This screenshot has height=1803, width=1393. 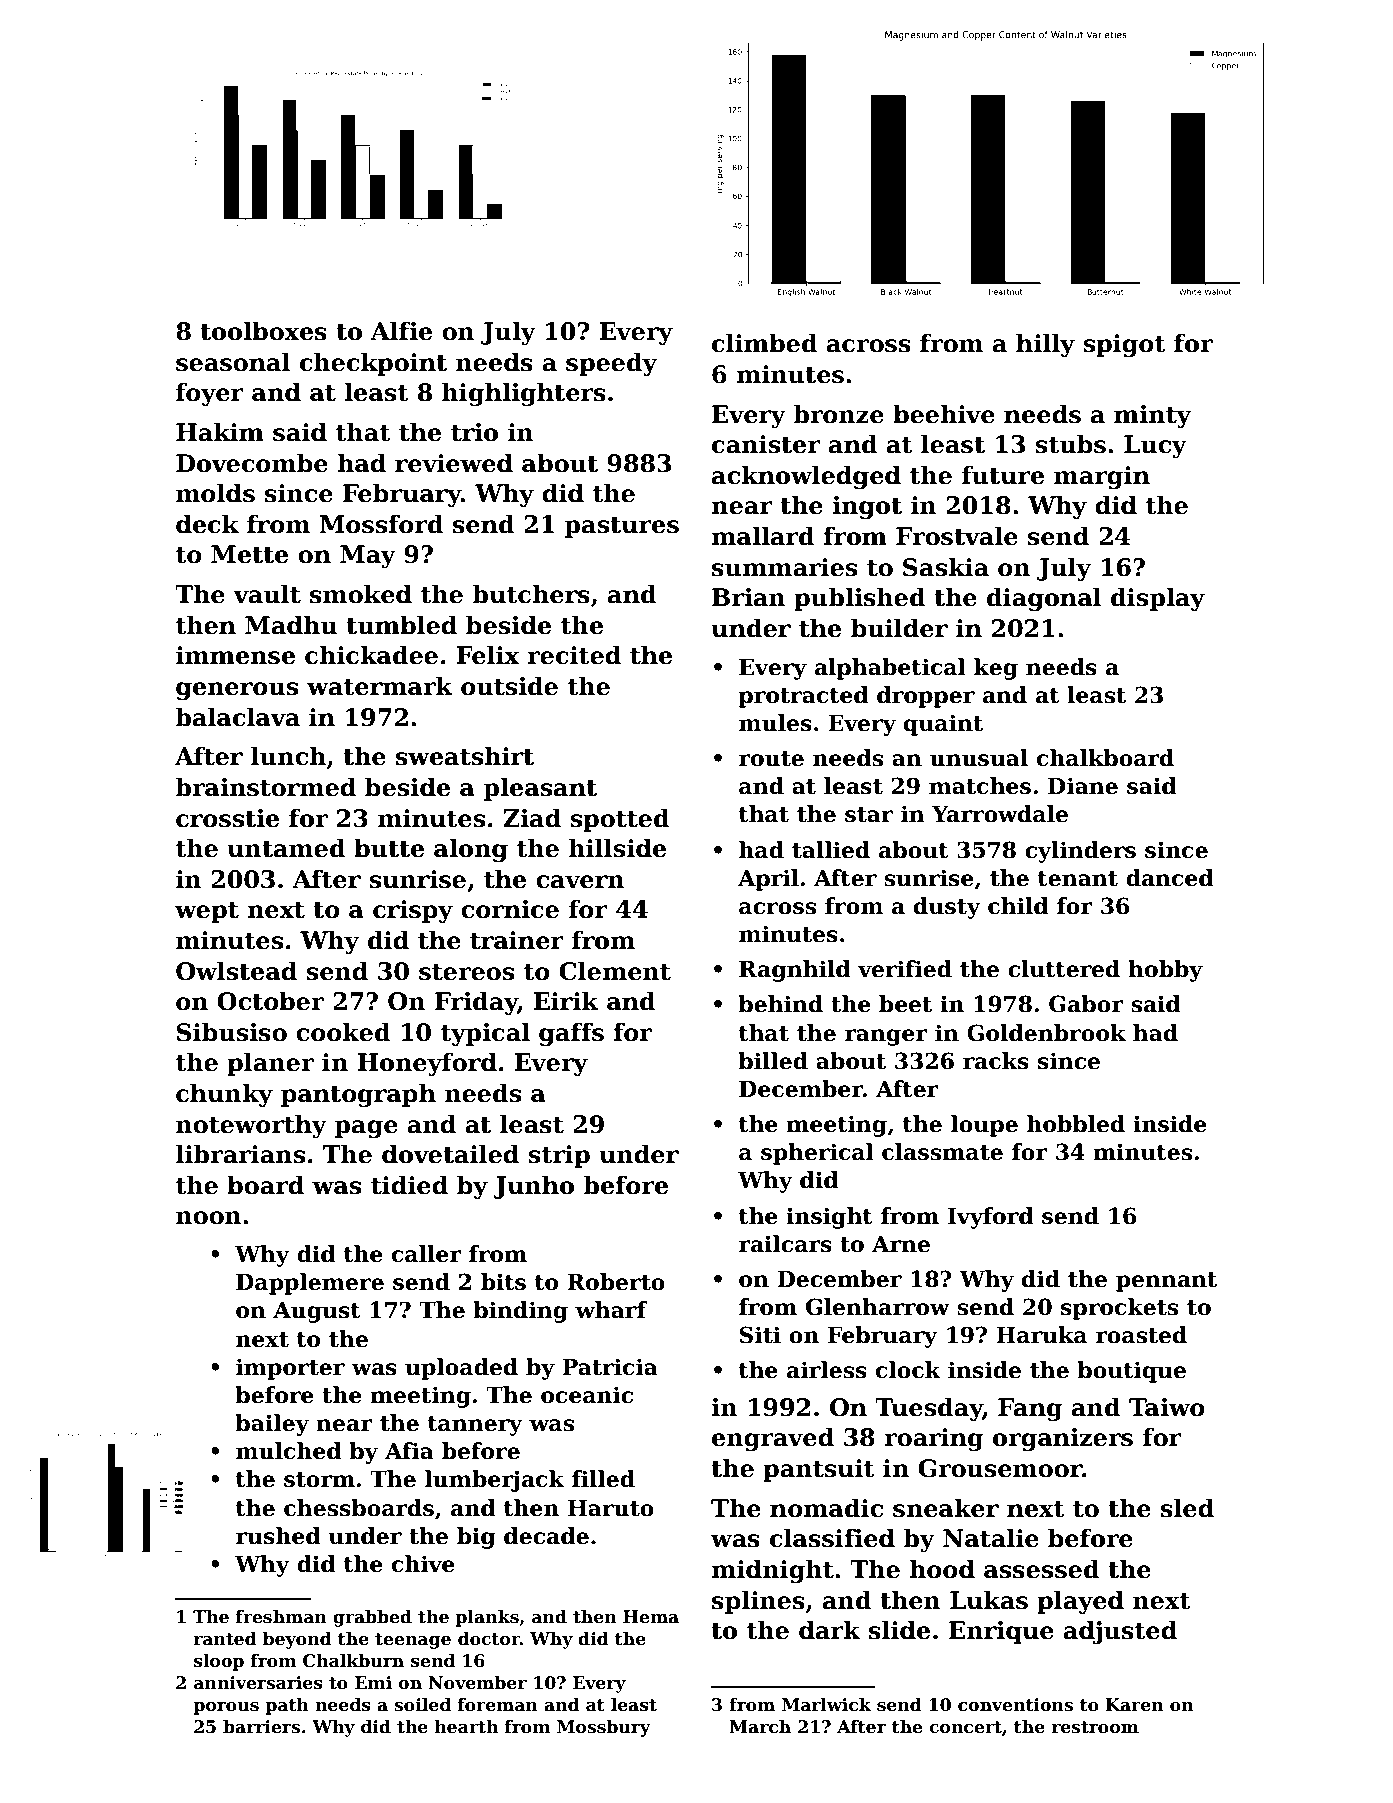 What do you see at coordinates (1124, 345) in the screenshot?
I see `spigot` at bounding box center [1124, 345].
